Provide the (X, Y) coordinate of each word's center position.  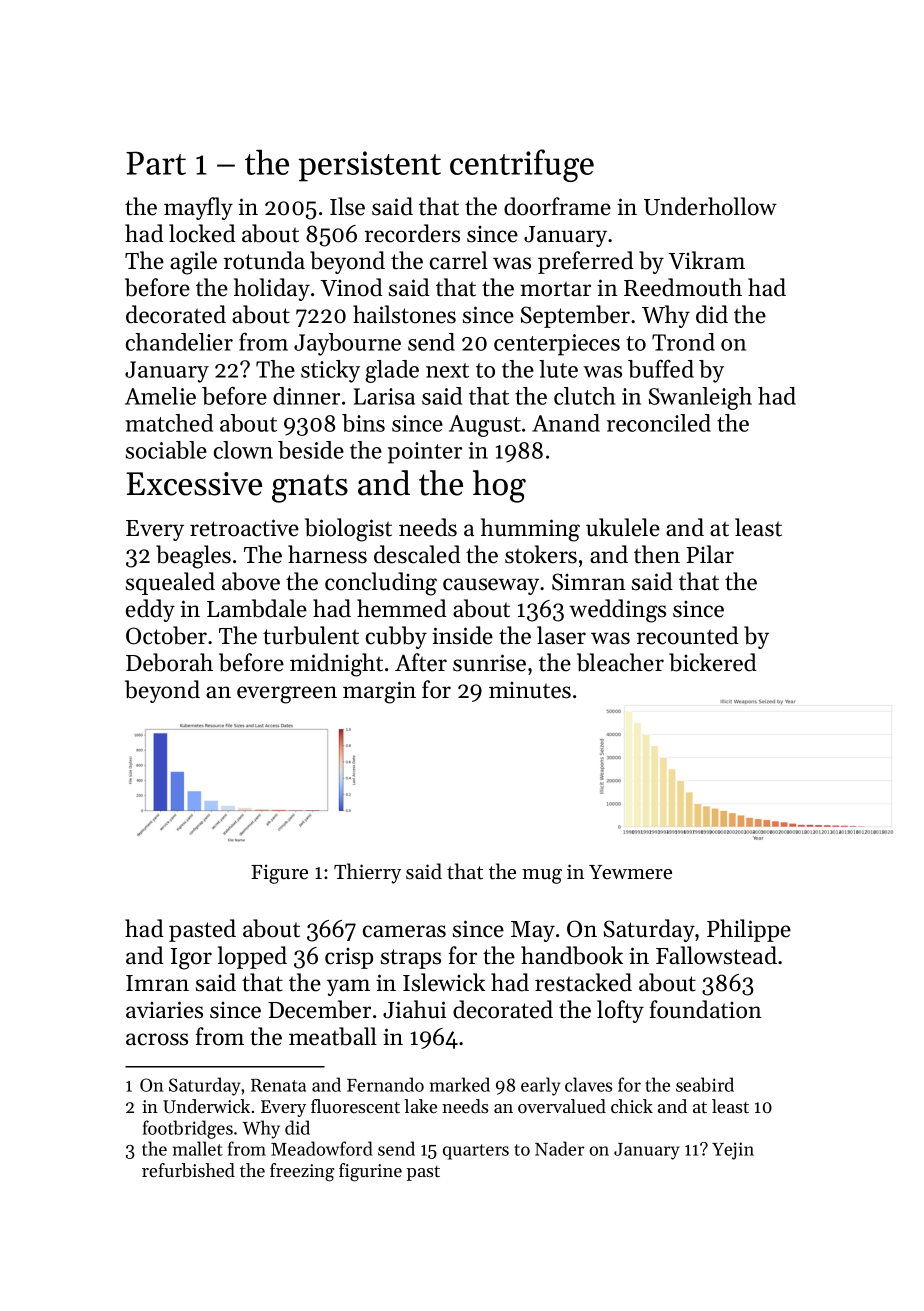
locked (202, 233)
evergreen (287, 695)
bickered (713, 662)
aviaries (164, 1010)
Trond (683, 342)
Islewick (444, 982)
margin (379, 692)
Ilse (347, 206)
